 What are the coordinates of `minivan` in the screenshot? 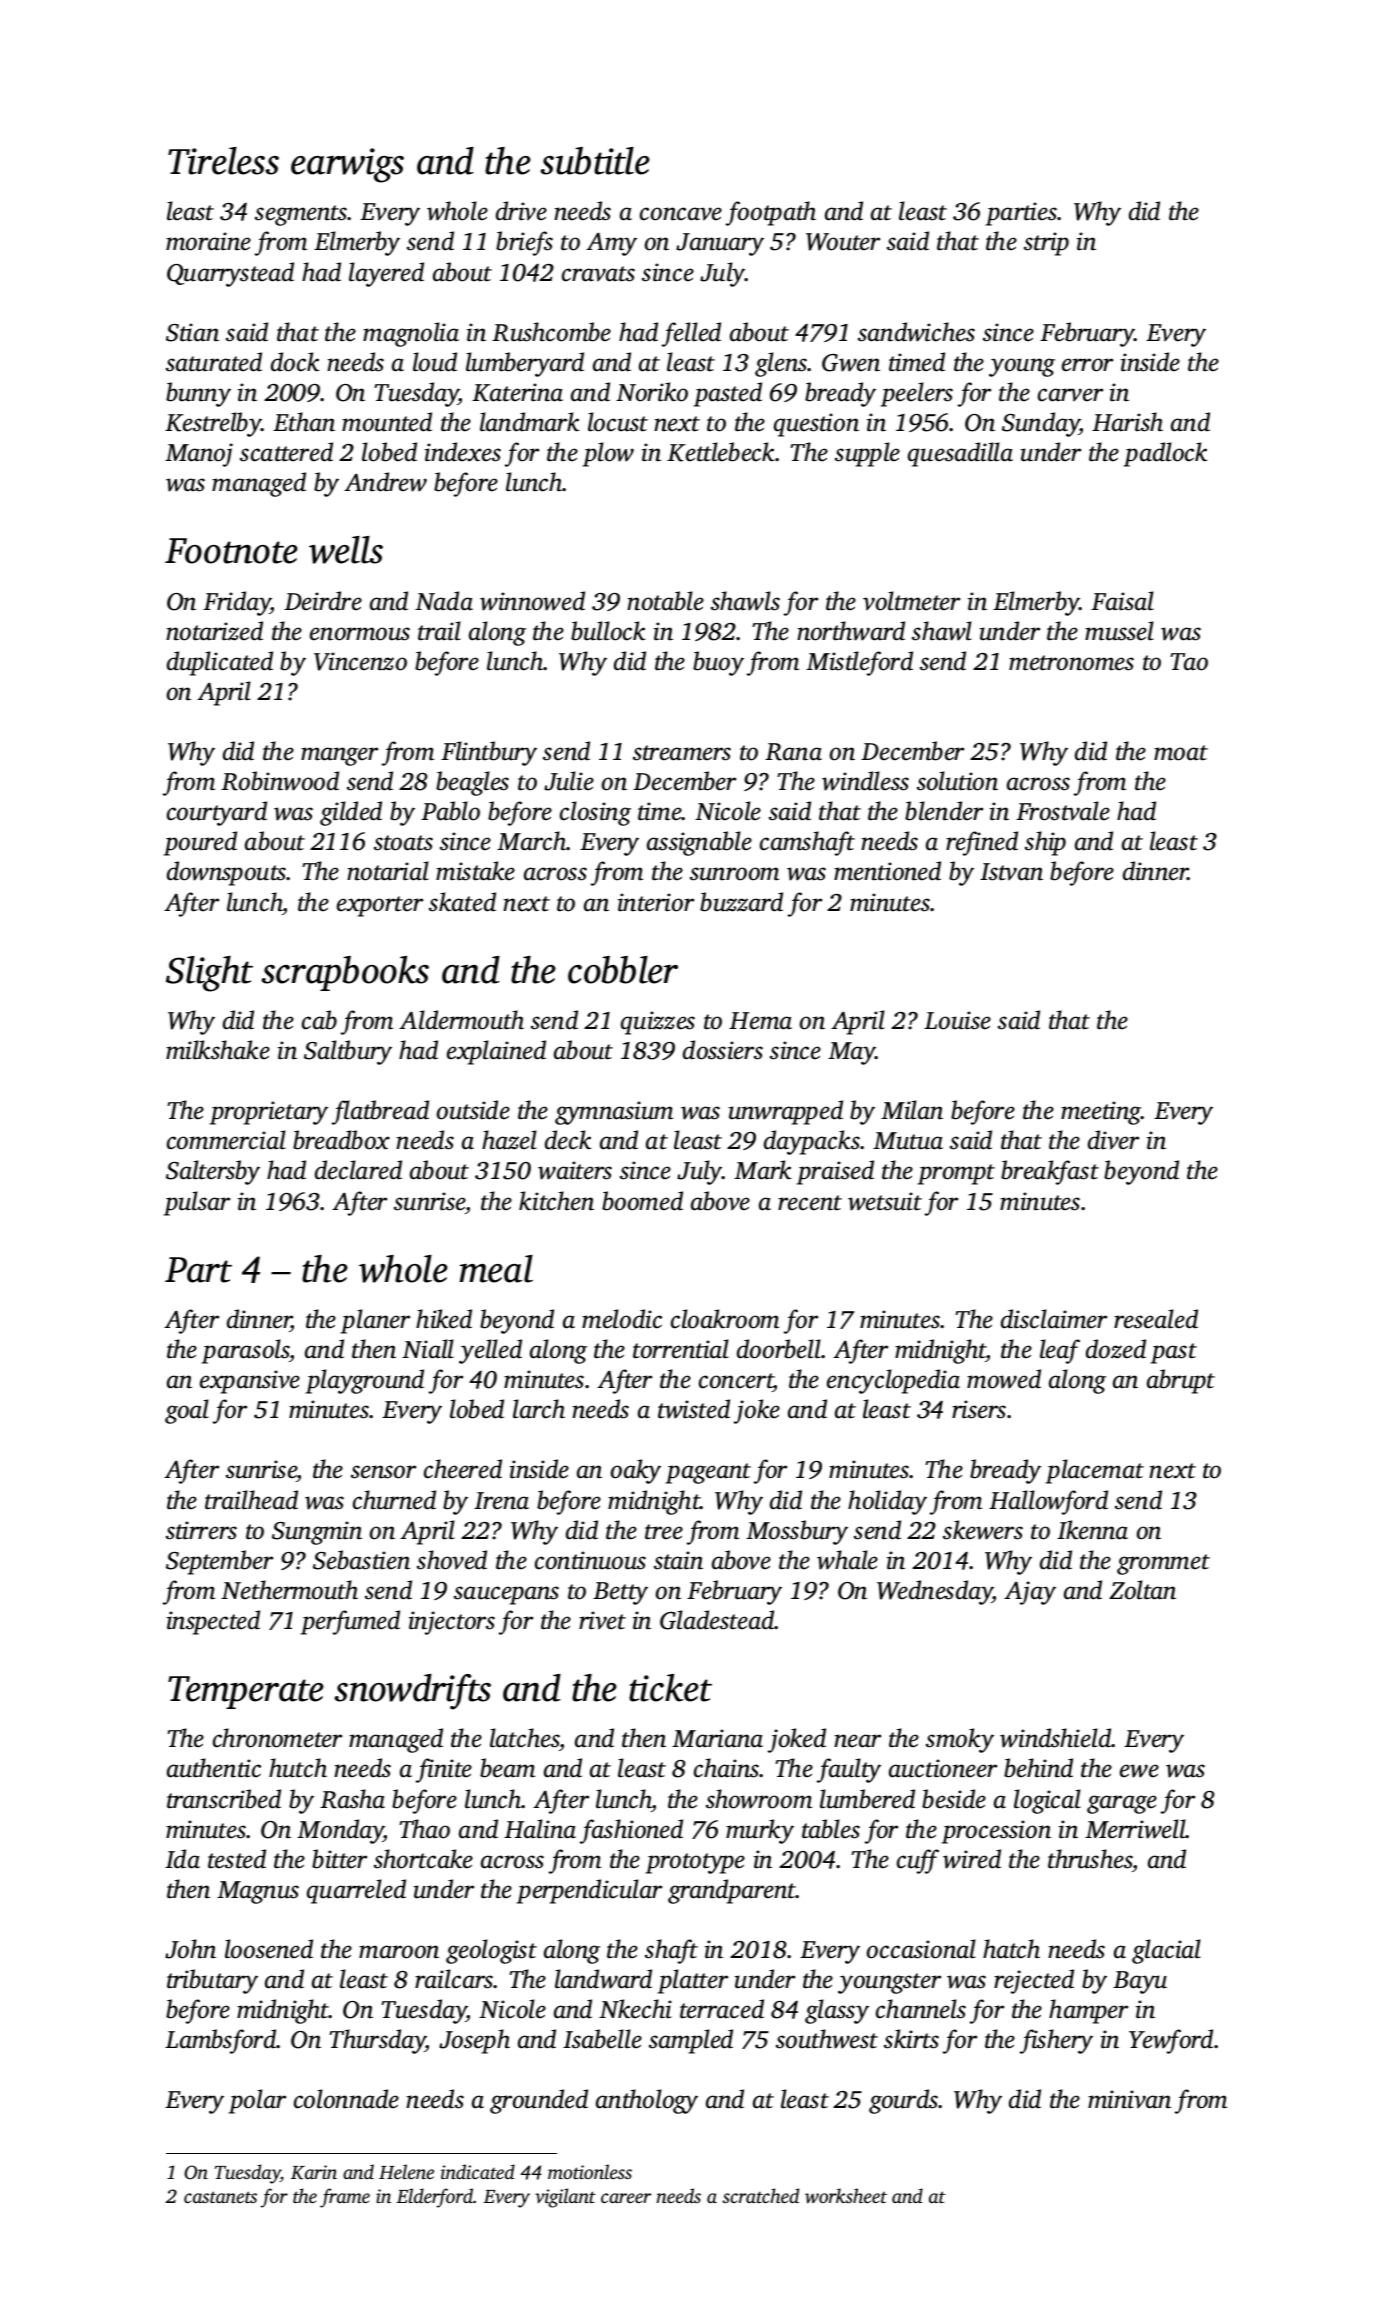 It's located at (1129, 2099).
